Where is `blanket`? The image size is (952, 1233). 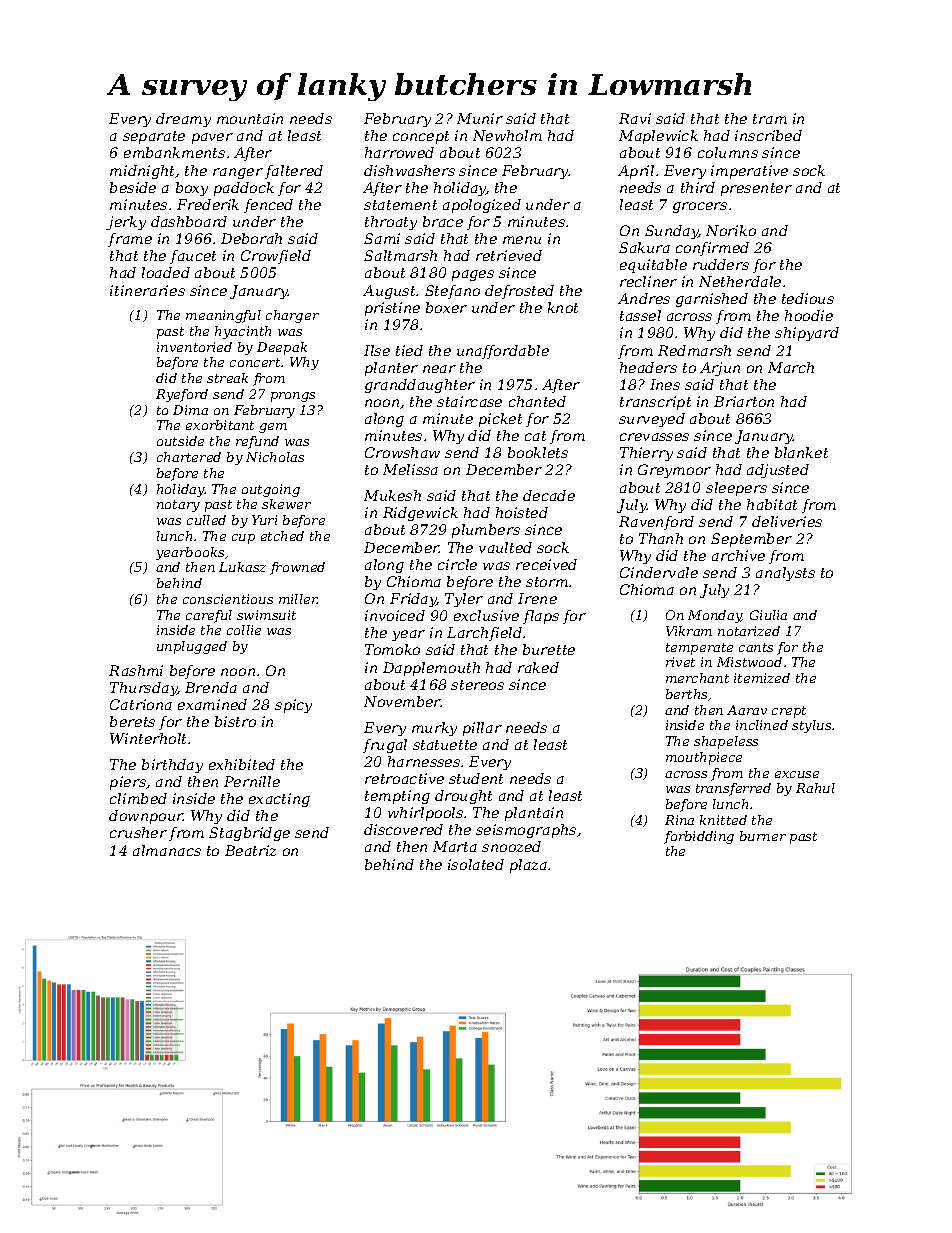
blanket is located at coordinates (801, 452).
